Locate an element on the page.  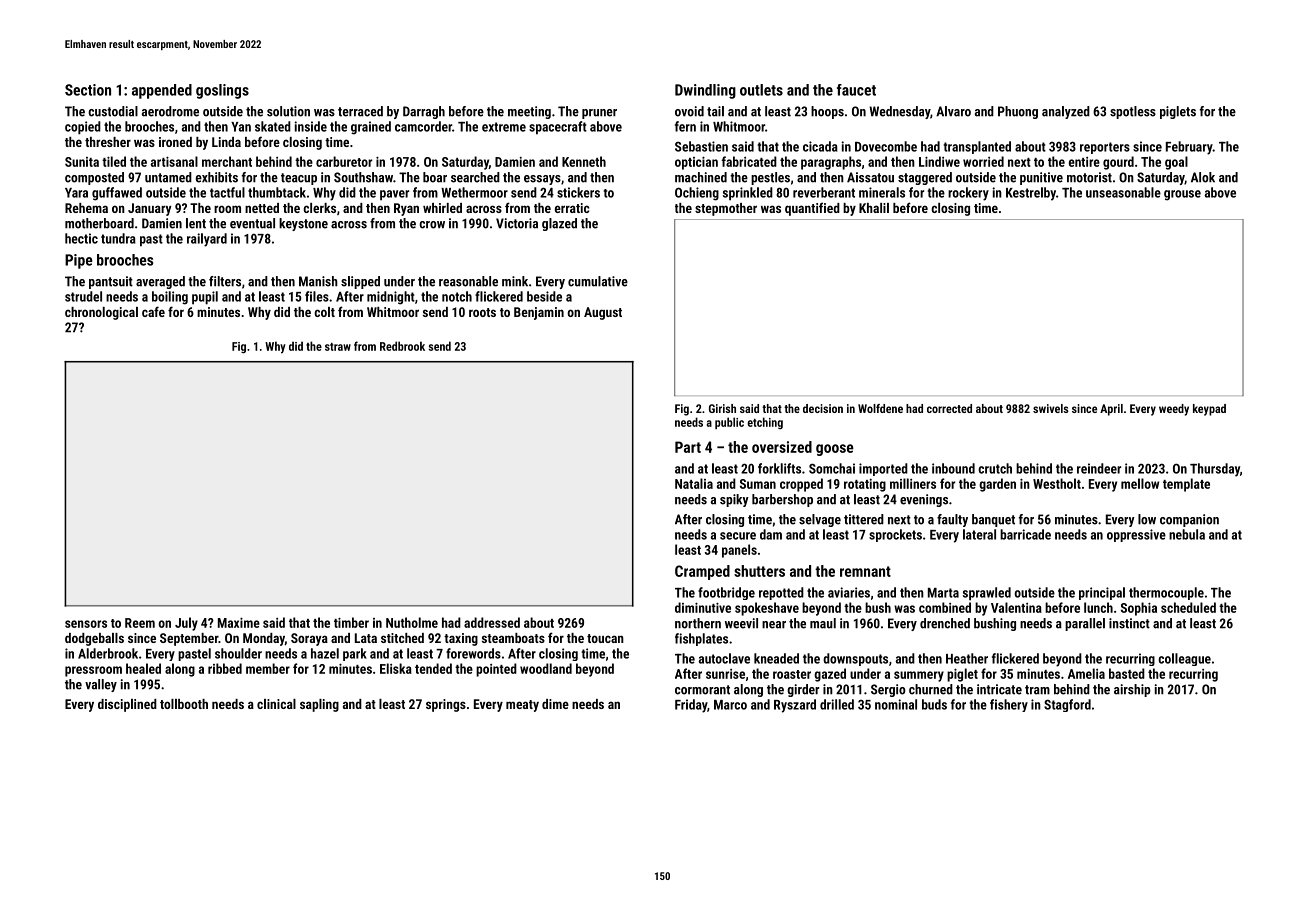
decision is located at coordinates (823, 408).
